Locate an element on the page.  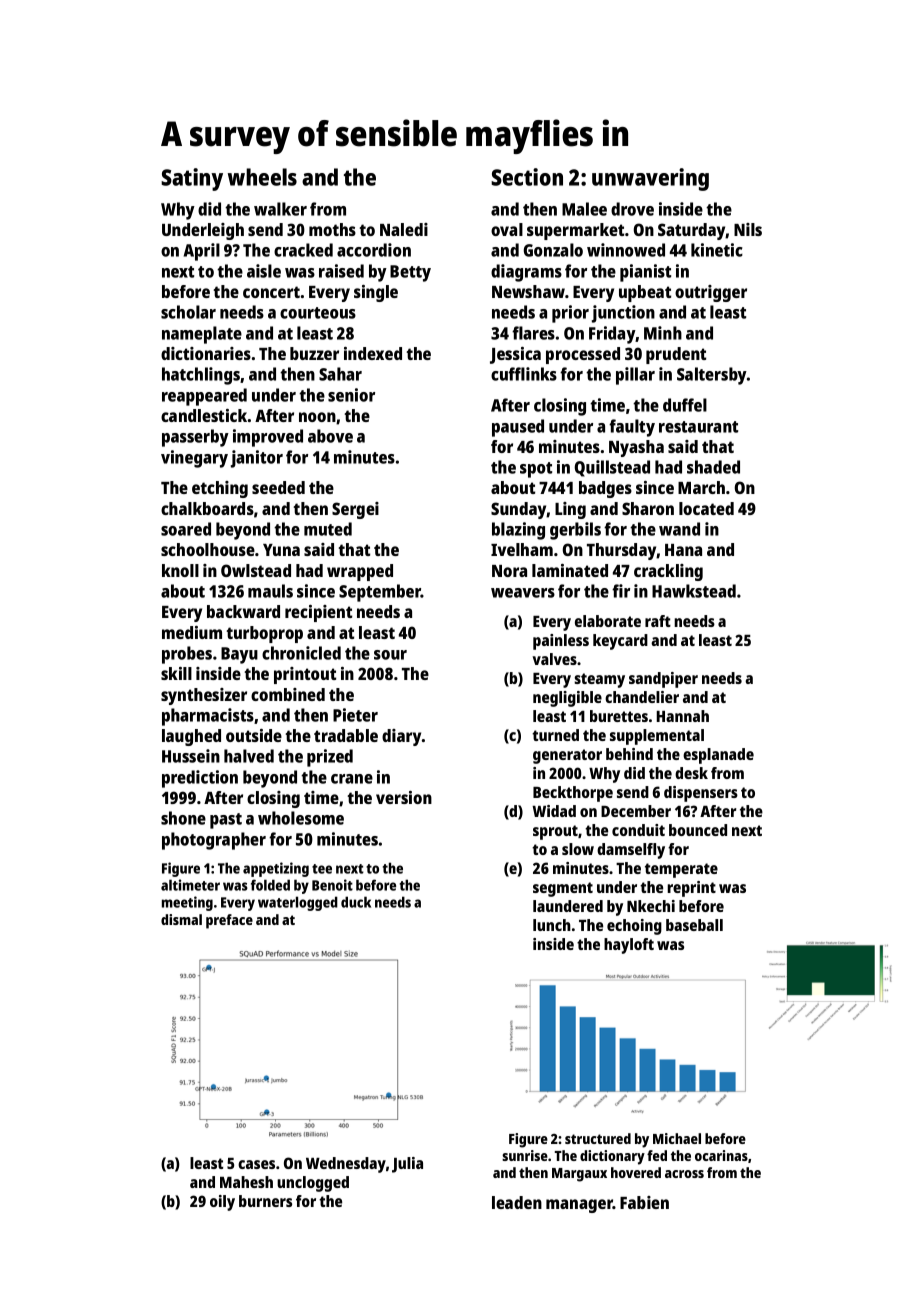
unclogged is located at coordinates (313, 1184).
